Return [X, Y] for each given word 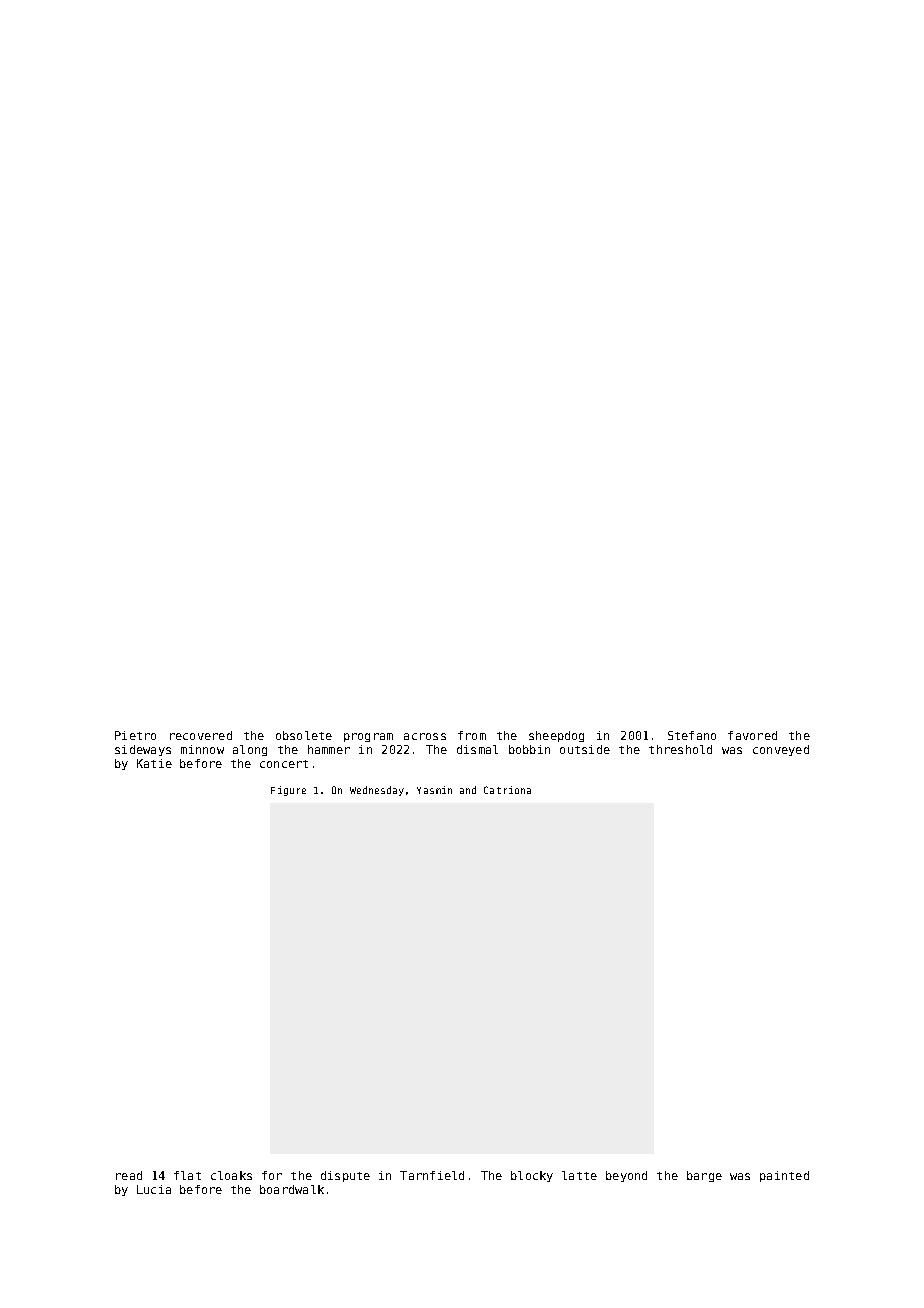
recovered [201, 735]
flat [187, 1175]
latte [579, 1175]
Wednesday [377, 791]
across [425, 736]
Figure [288, 791]
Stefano [692, 735]
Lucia [154, 1189]
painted [784, 1176]
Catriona [507, 790]
